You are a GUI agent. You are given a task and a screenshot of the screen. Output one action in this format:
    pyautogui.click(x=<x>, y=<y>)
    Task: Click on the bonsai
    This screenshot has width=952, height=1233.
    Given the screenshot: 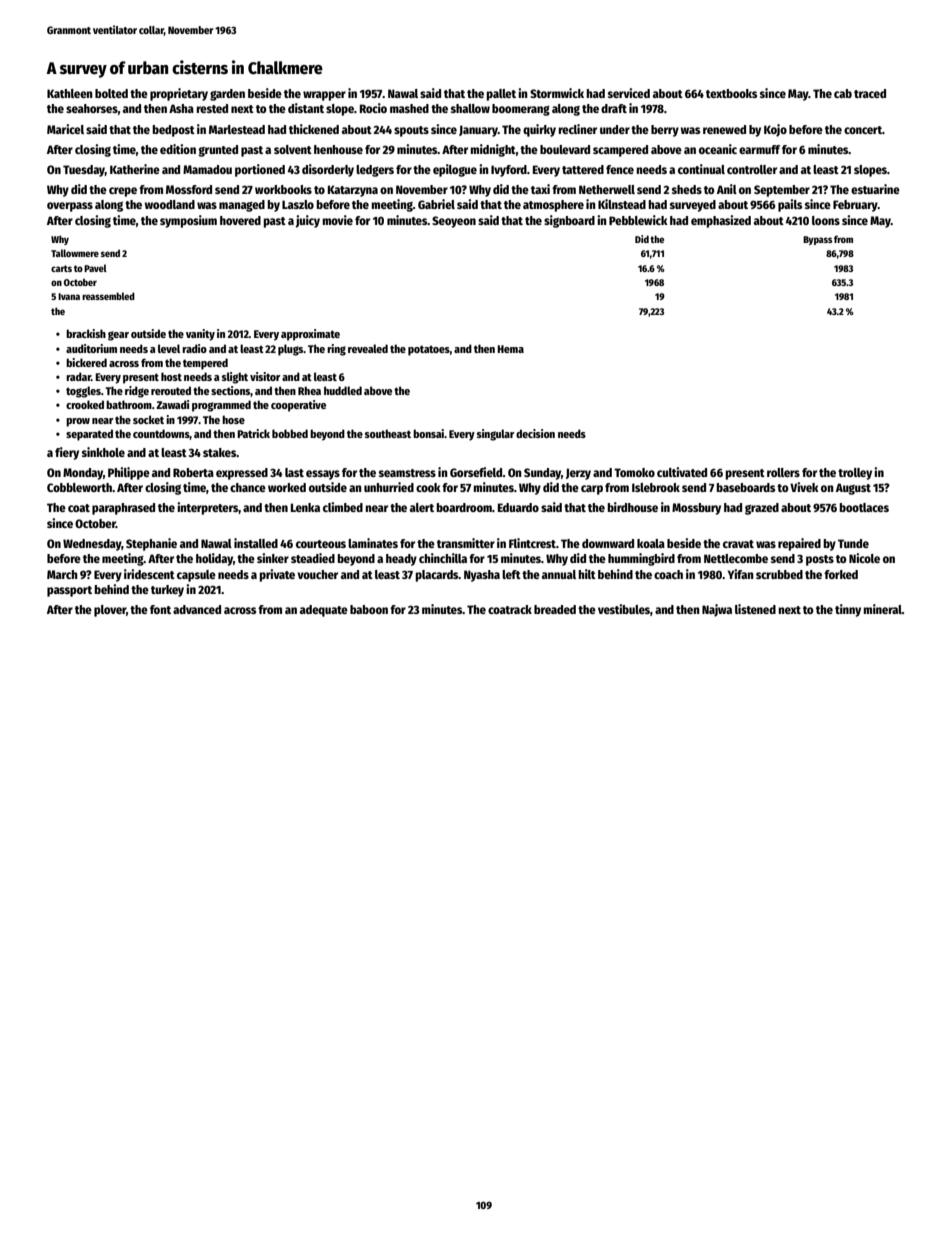 What is the action you would take?
    pyautogui.click(x=428, y=433)
